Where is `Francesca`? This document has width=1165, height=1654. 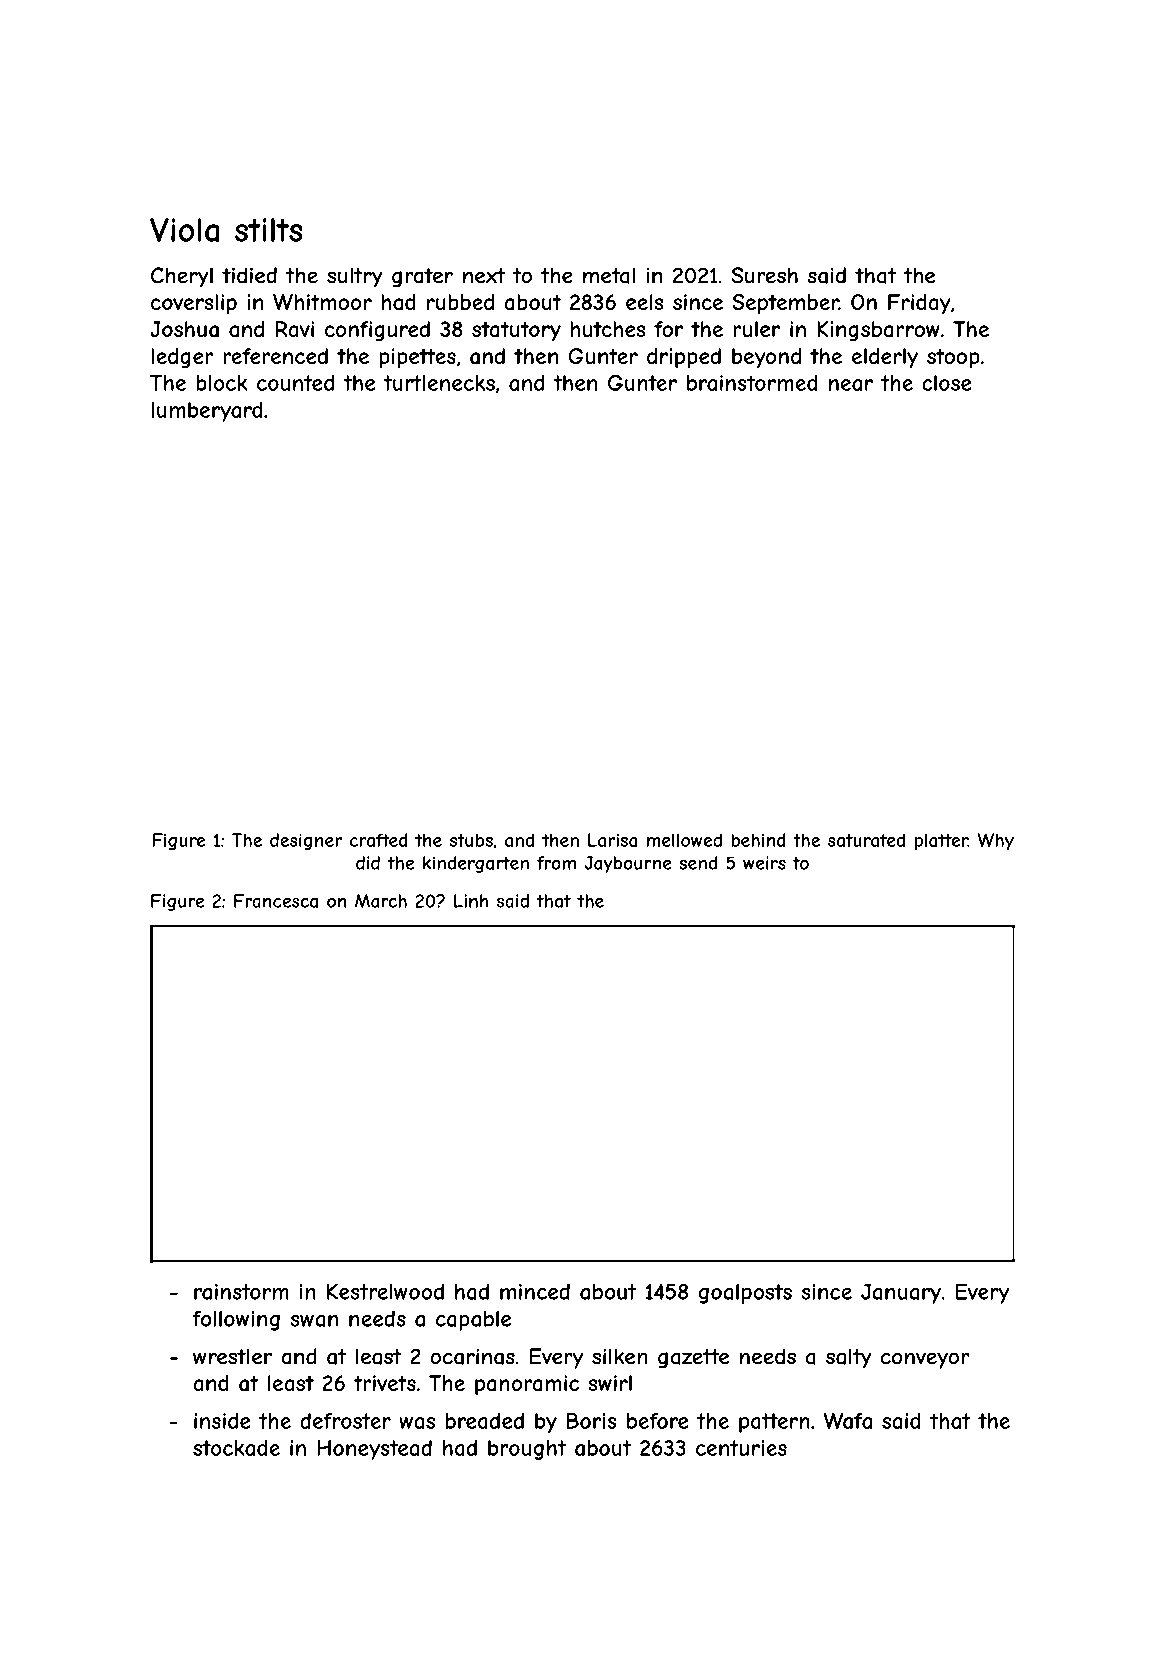 Francesca is located at coordinates (276, 901).
